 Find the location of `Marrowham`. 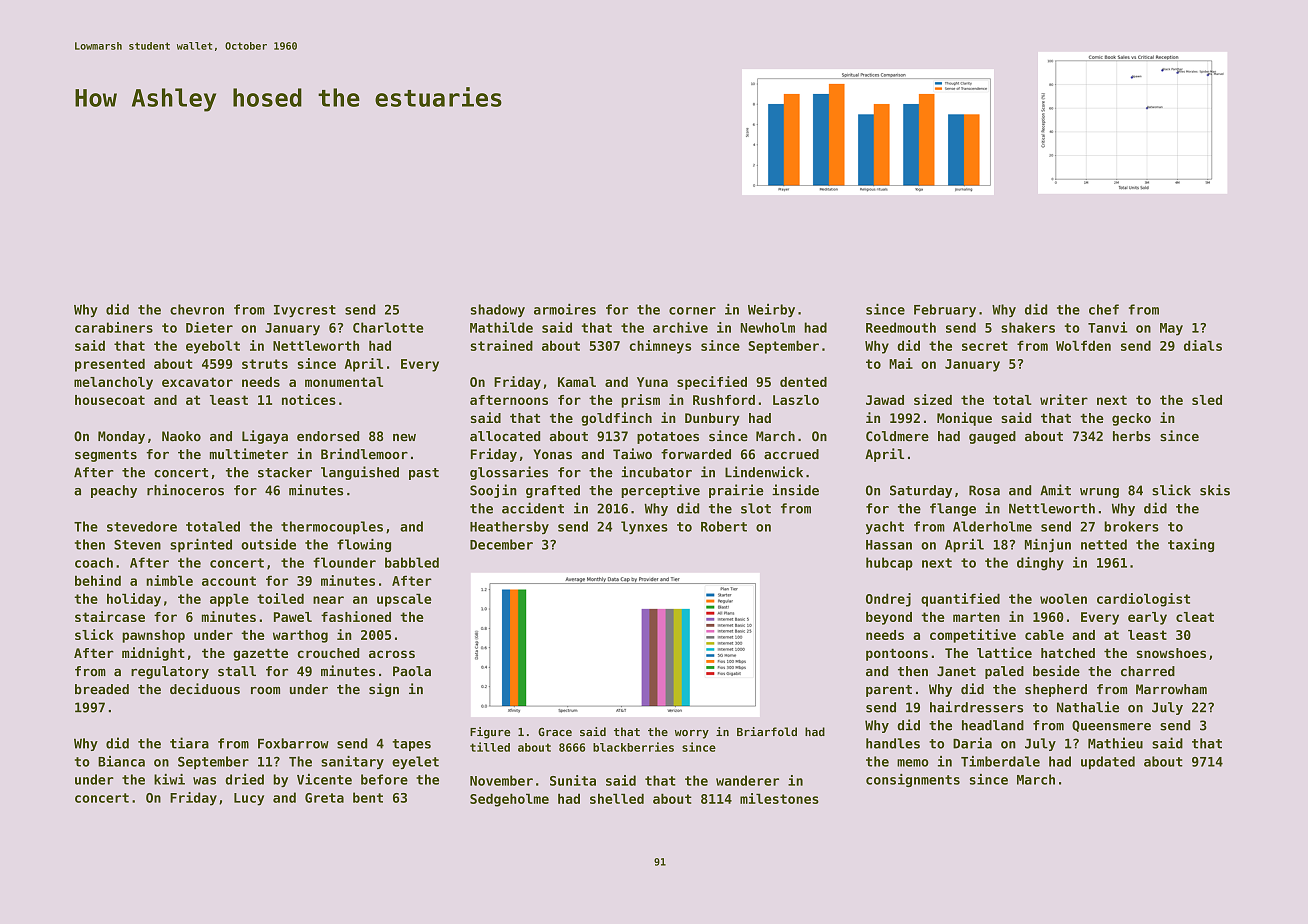

Marrowham is located at coordinates (1171, 689).
